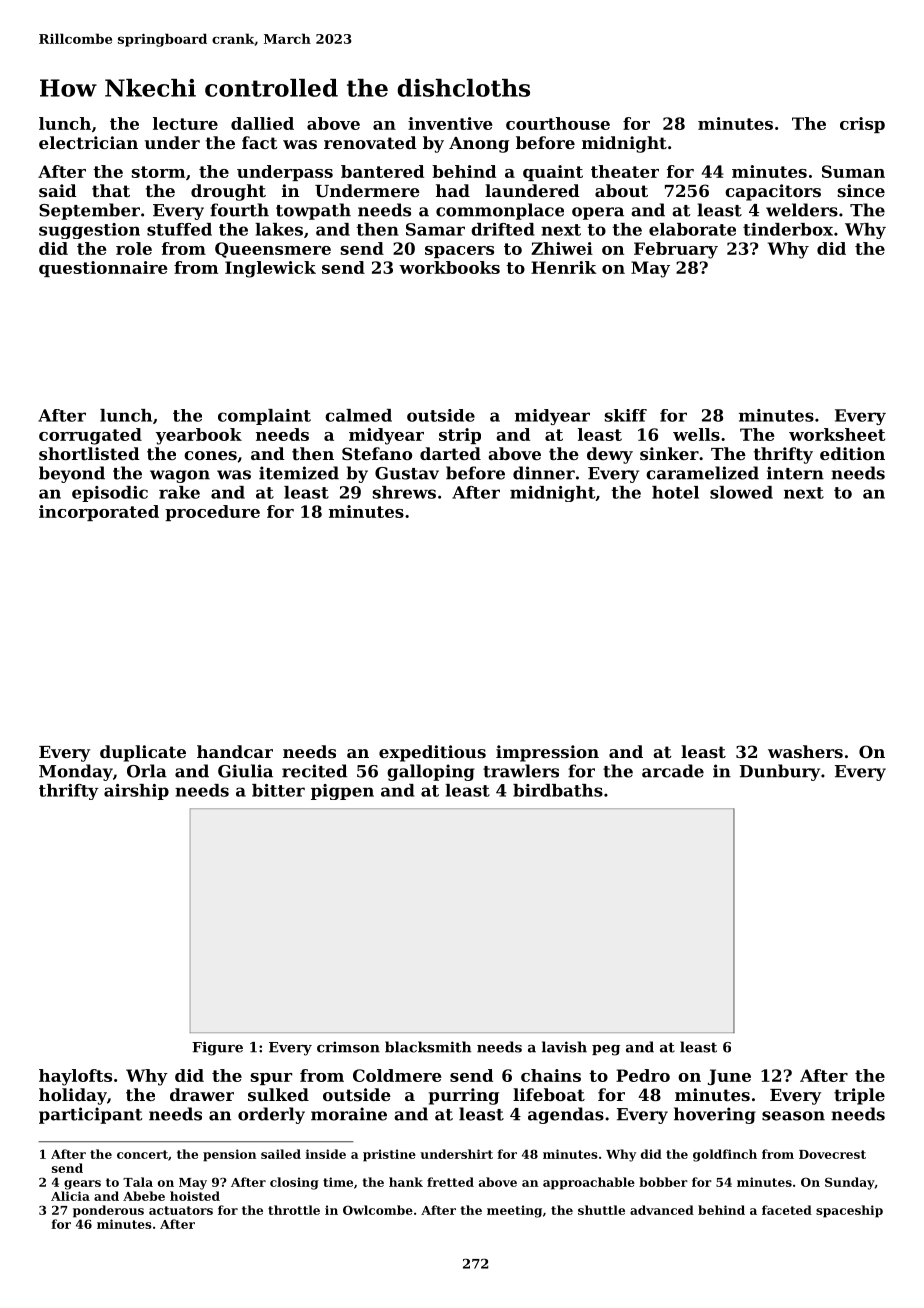  Describe the element at coordinates (625, 171) in the screenshot. I see `theater` at that location.
